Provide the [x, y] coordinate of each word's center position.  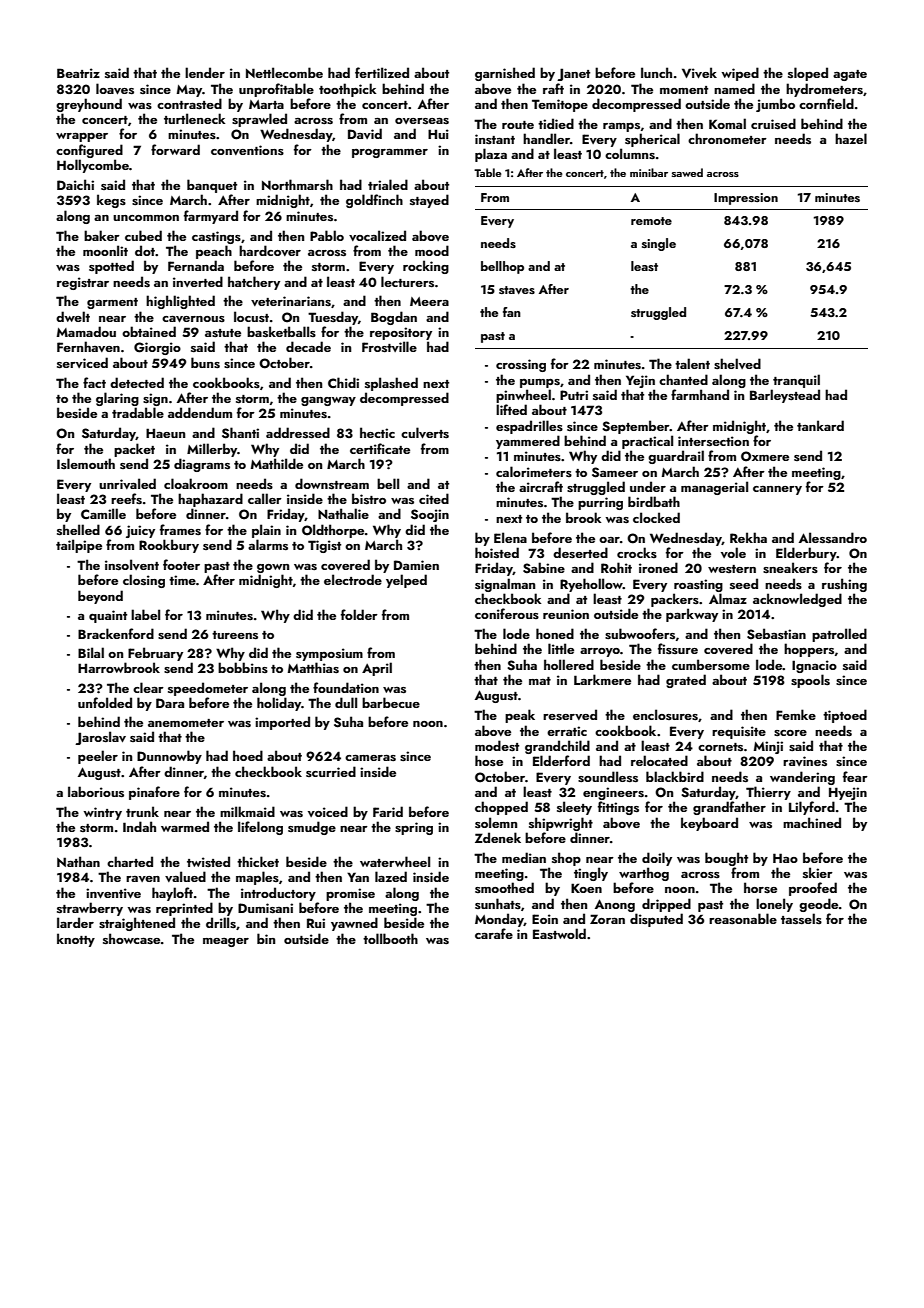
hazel [851, 138]
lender [205, 72]
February [155, 654]
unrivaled [127, 483]
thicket [258, 861]
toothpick [347, 90]
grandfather [729, 808]
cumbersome [711, 664]
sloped [808, 74]
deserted [580, 553]
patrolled [839, 635]
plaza [491, 155]
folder [359, 614]
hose [489, 760]
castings [216, 237]
